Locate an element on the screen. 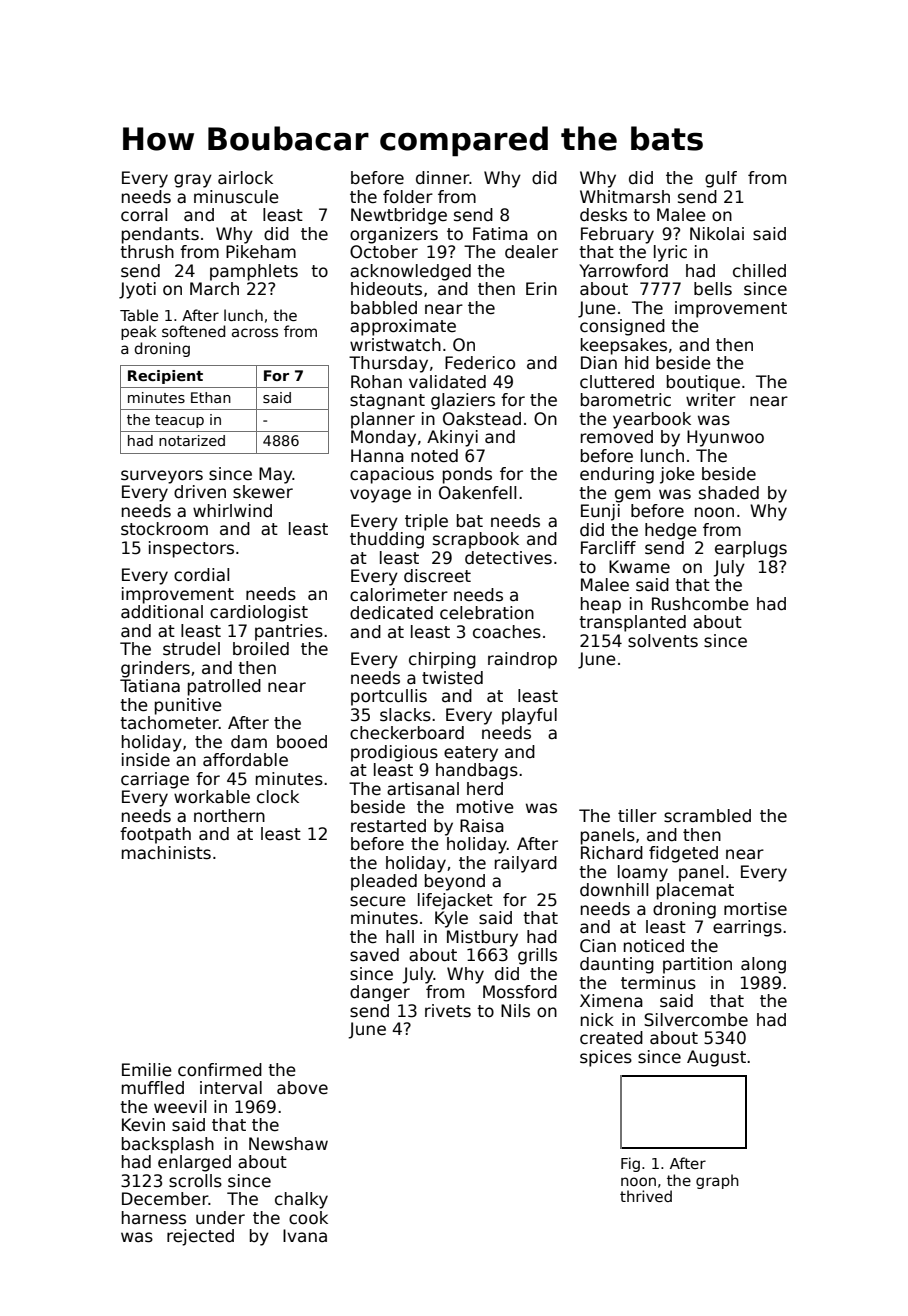 This screenshot has height=1316, width=908. shaded is located at coordinates (729, 493).
